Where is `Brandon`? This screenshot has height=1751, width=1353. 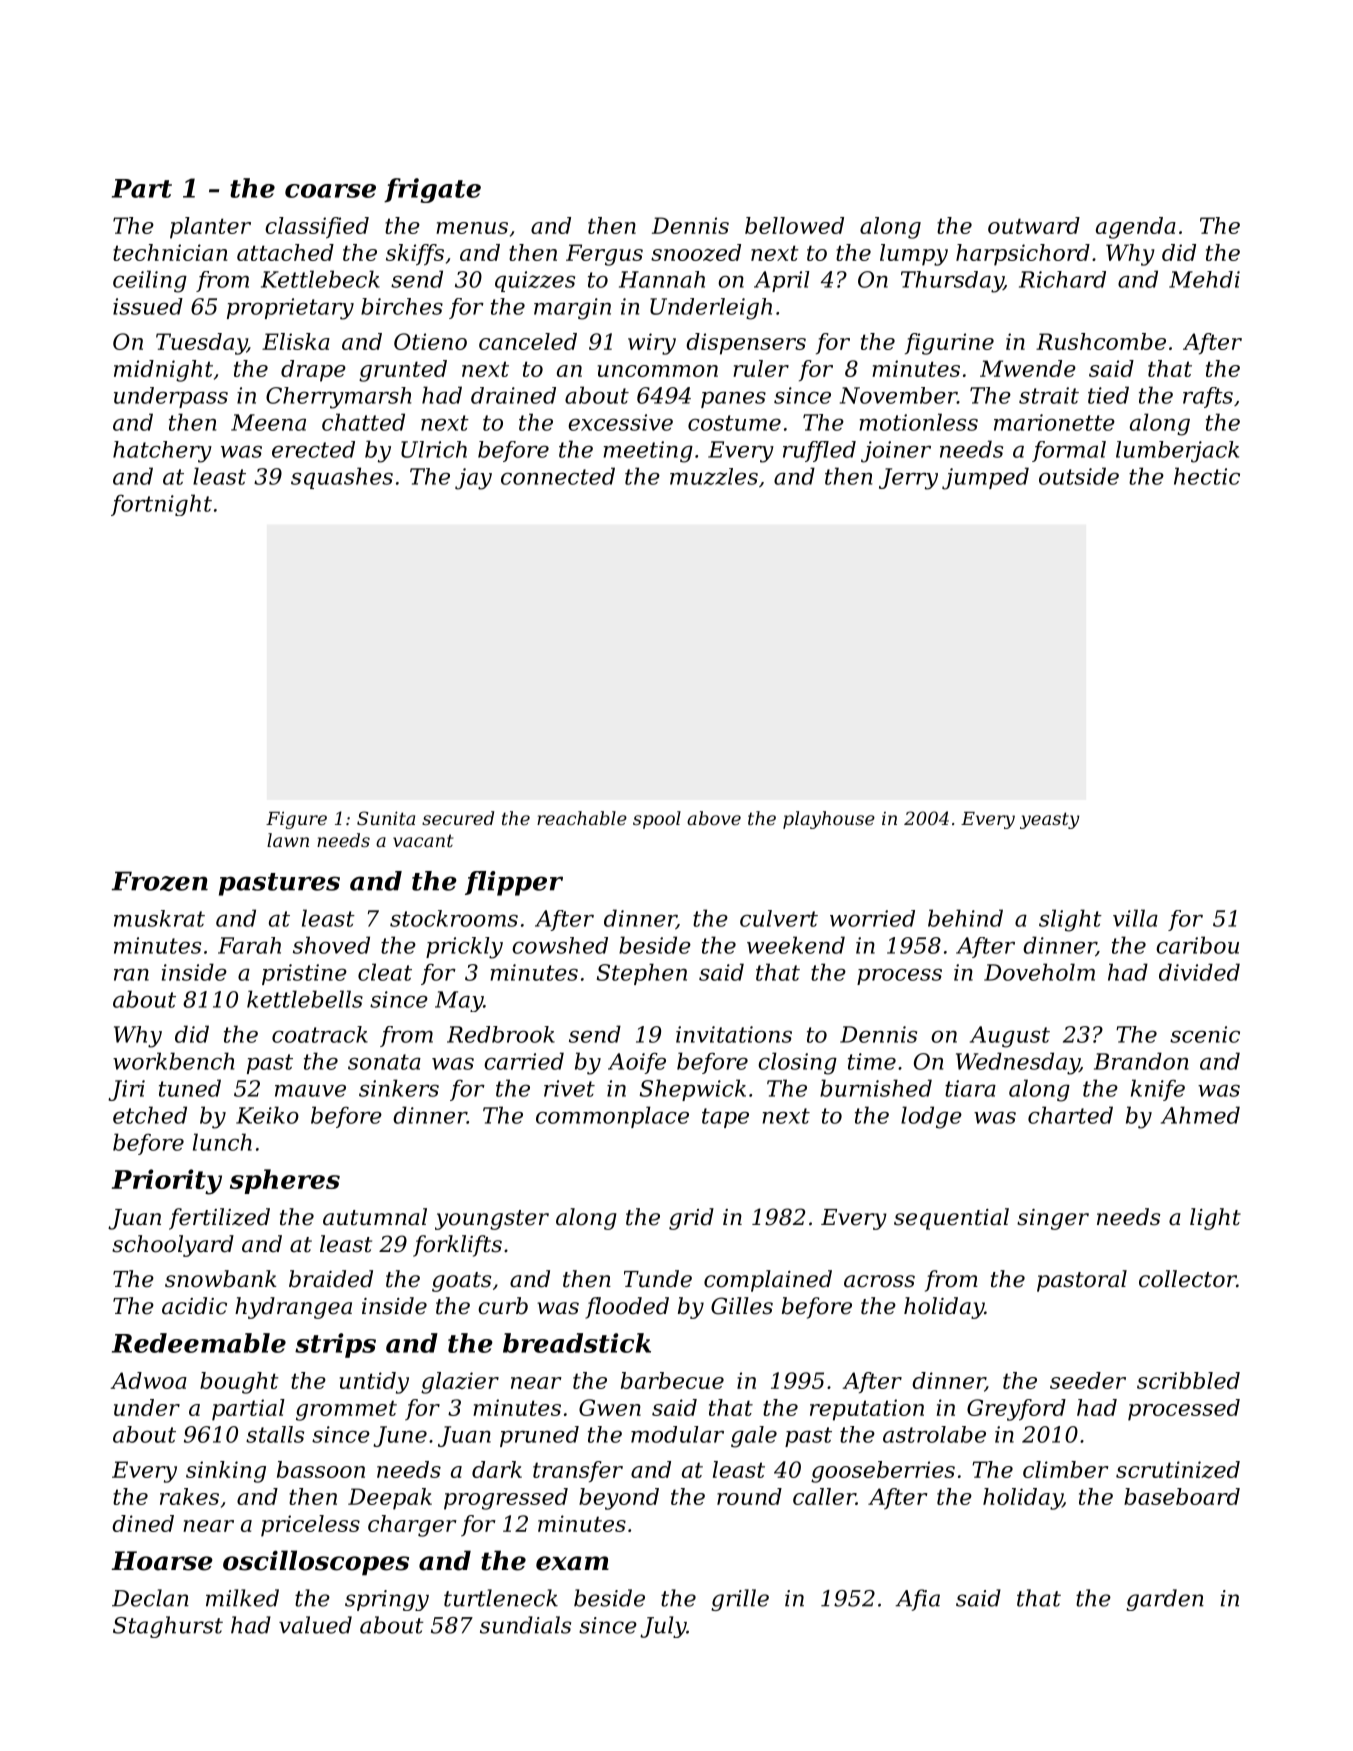
Brandon is located at coordinates (1141, 1061).
